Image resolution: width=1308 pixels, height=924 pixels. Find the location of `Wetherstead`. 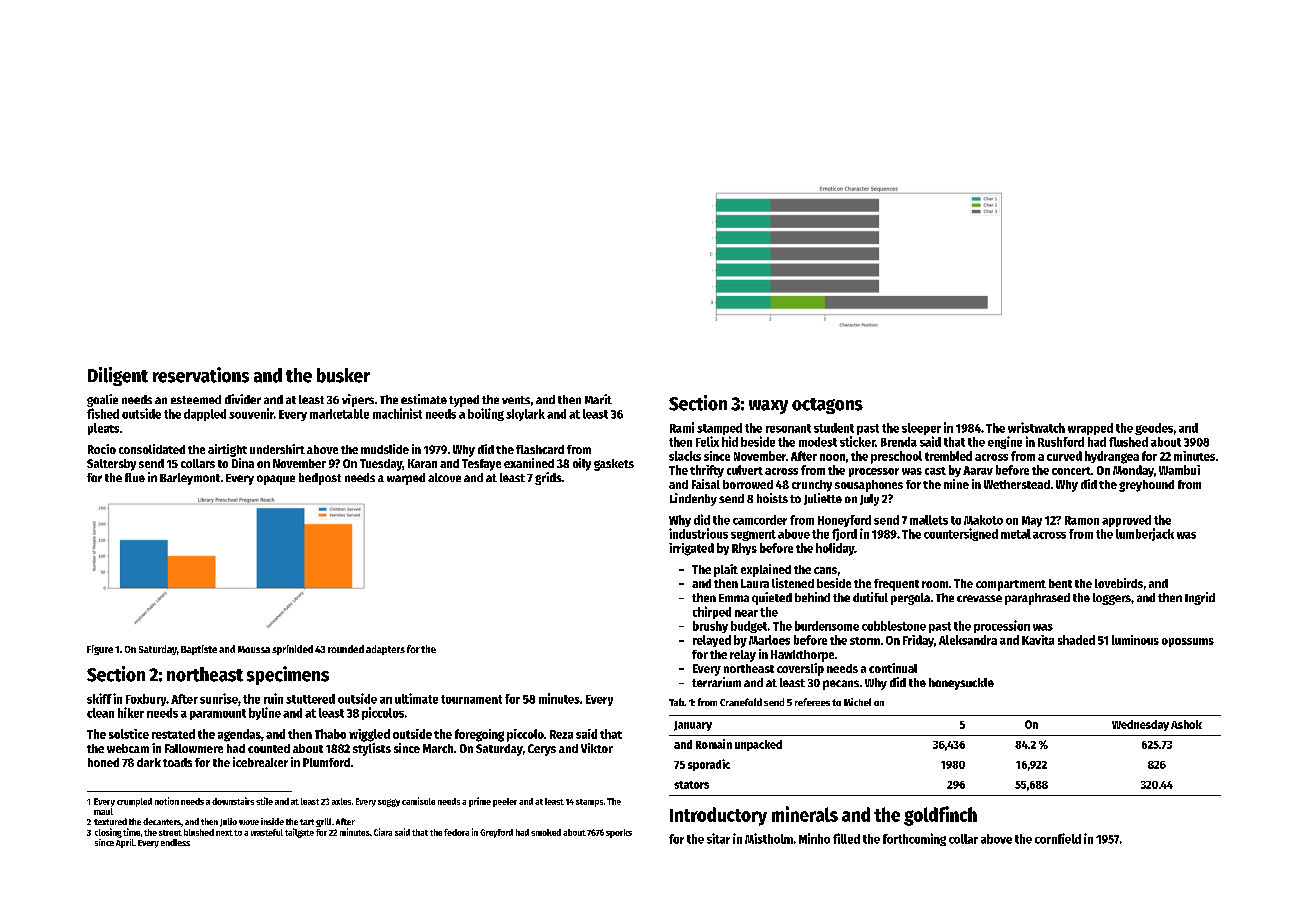

Wetherstead is located at coordinates (1017, 484).
